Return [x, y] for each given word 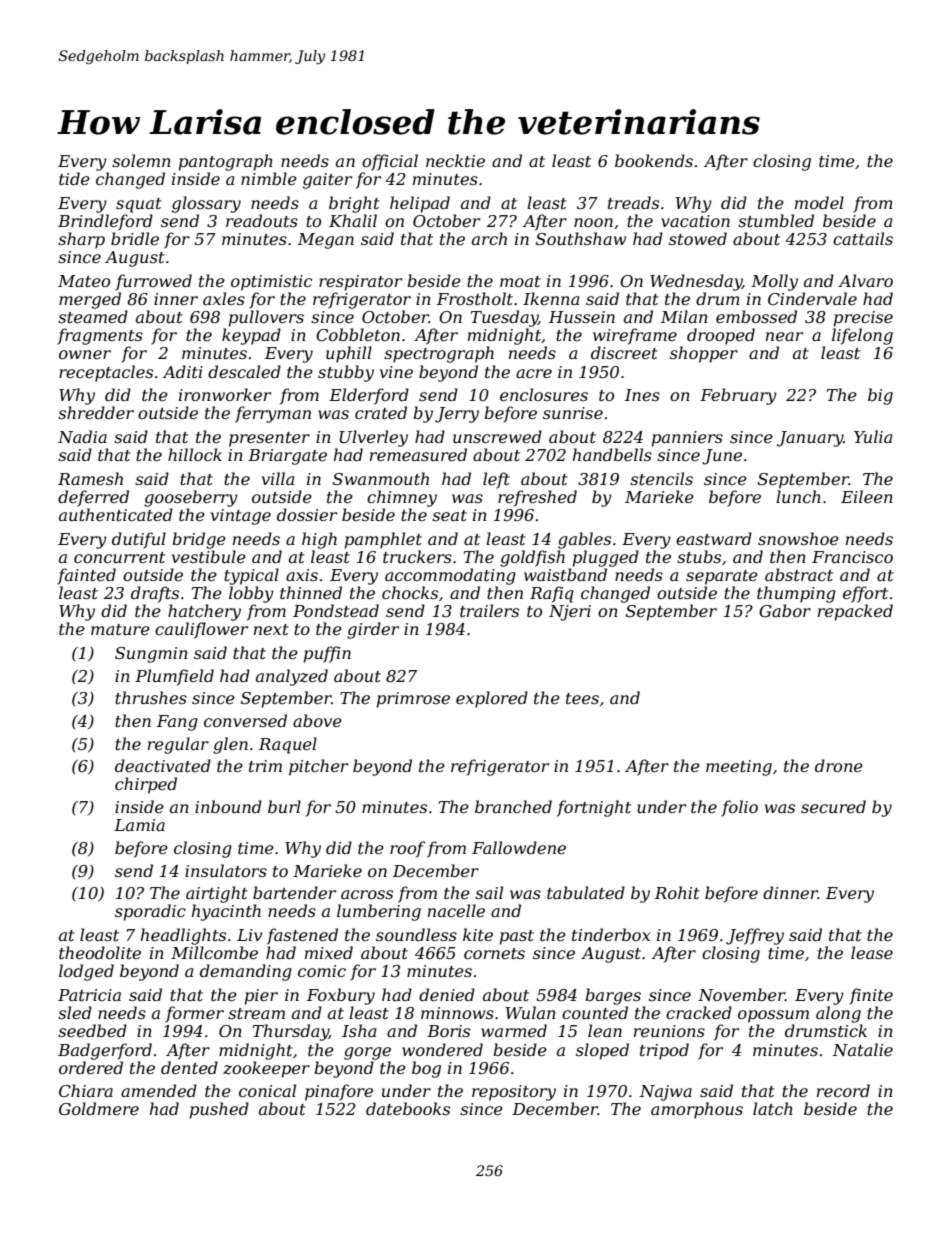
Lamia [139, 825]
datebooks [408, 1108]
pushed [219, 1110]
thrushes [151, 697]
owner [85, 354]
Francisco [852, 557]
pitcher [318, 767]
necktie [455, 160]
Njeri [570, 613]
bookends [654, 160]
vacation [695, 221]
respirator [360, 283]
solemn [141, 160]
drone [839, 765]
